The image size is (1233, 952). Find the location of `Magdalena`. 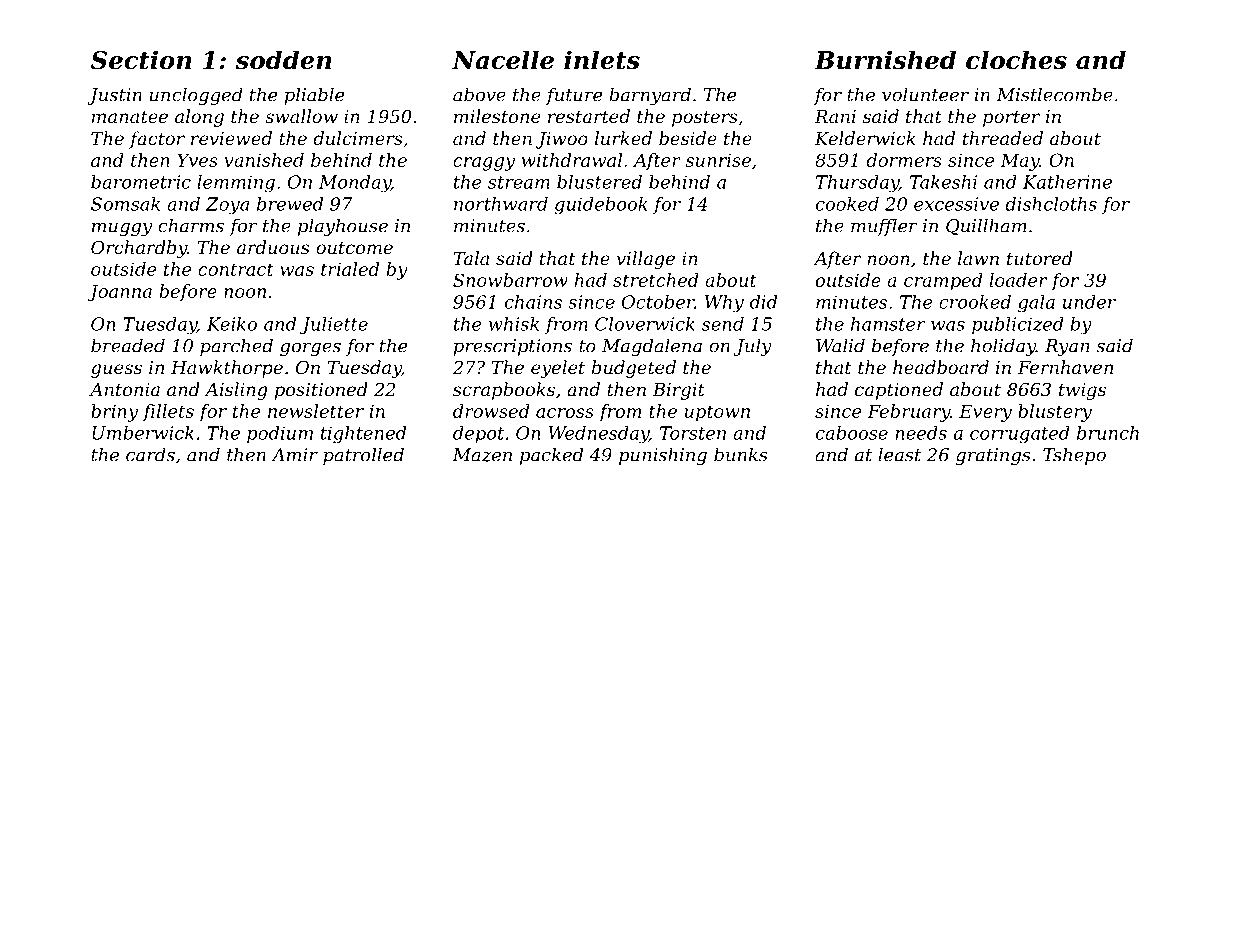

Magdalena is located at coordinates (652, 347).
